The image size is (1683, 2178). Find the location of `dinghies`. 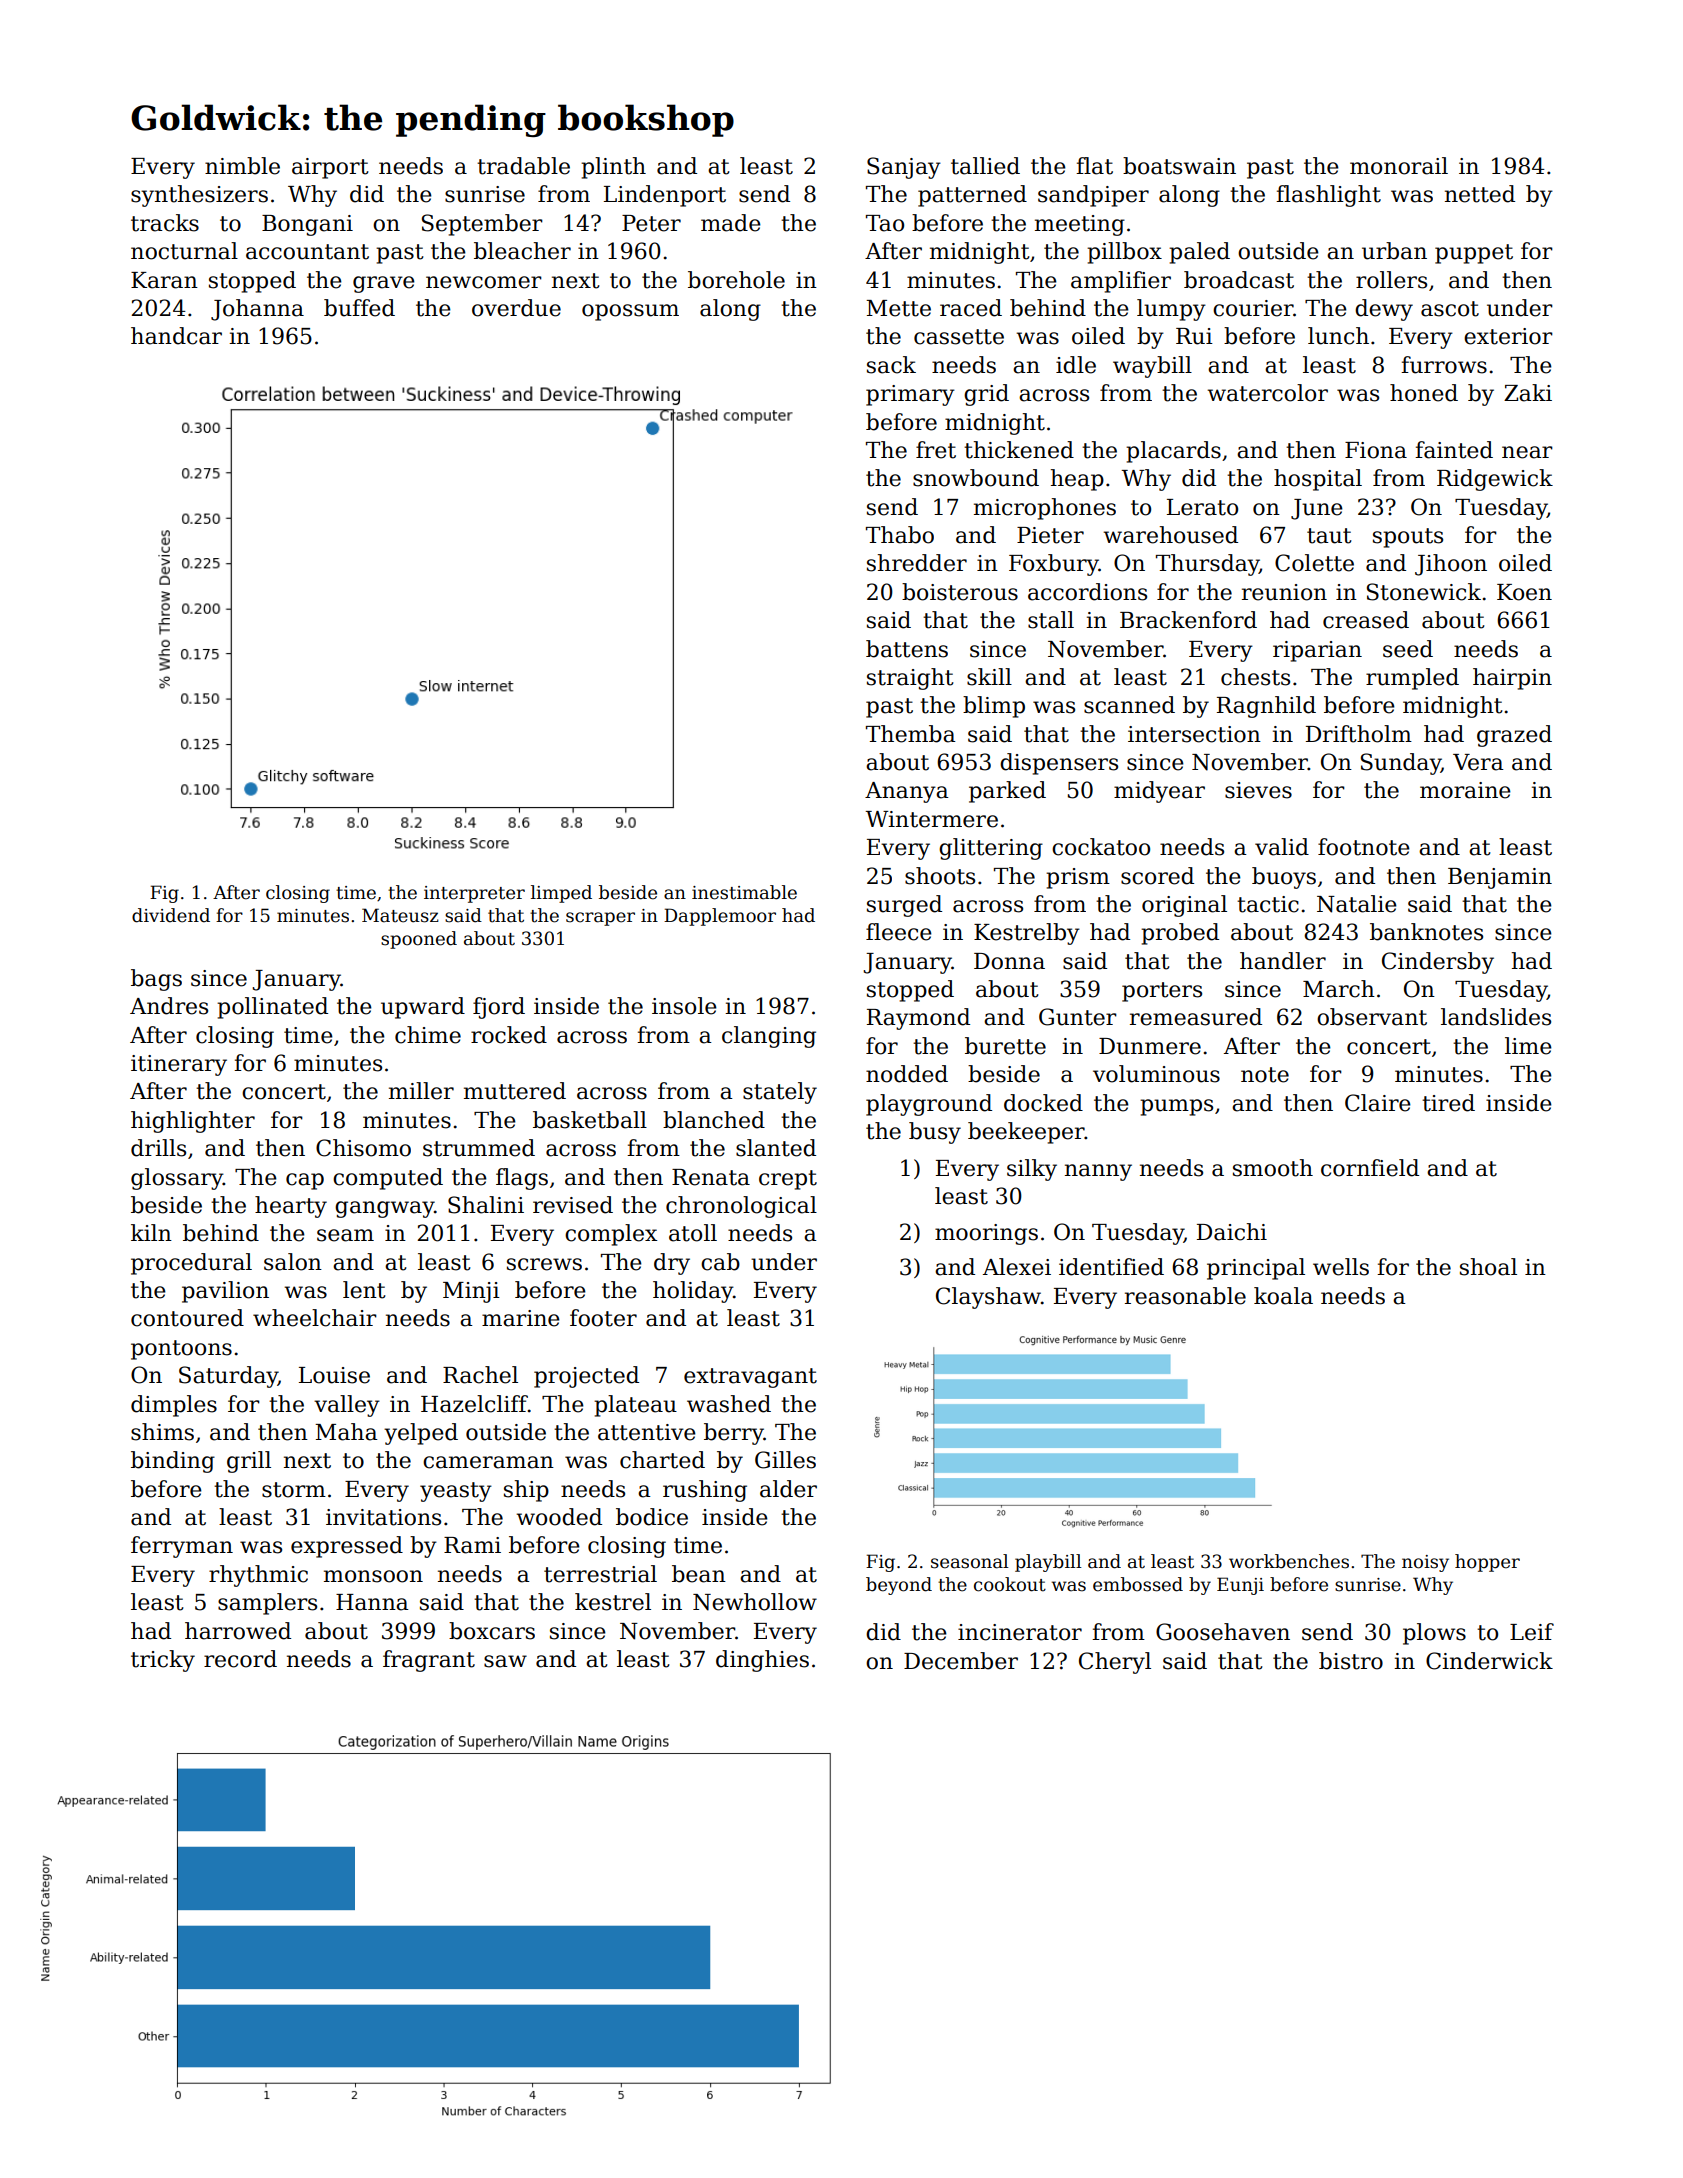

dinghies is located at coordinates (762, 1661).
